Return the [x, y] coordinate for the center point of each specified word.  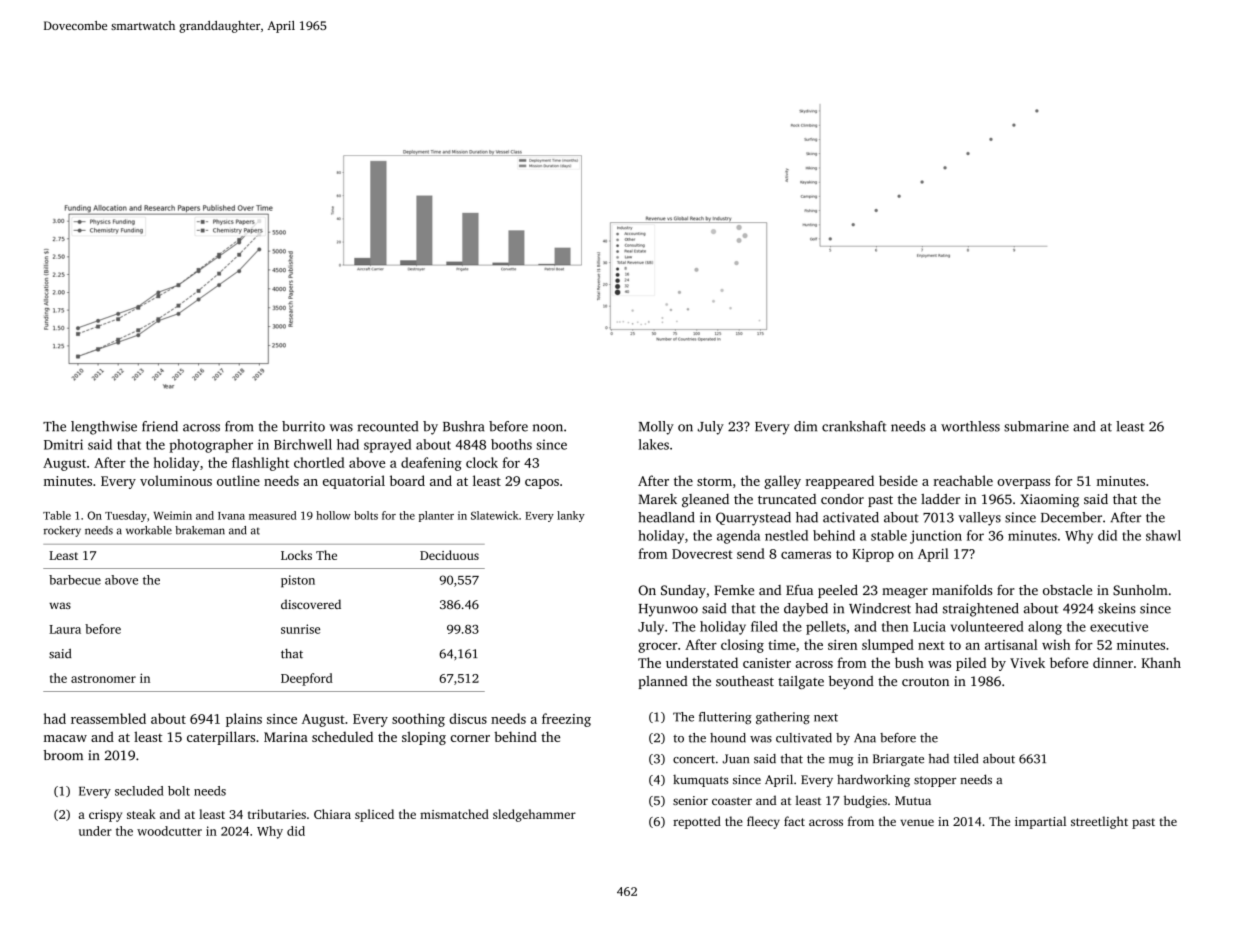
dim [805, 426]
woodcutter [169, 831]
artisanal [1011, 644]
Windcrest [880, 608]
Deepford [307, 679]
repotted [697, 822]
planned [663, 682]
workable [149, 530]
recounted [387, 426]
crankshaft [854, 426]
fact [794, 821]
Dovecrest [702, 554]
